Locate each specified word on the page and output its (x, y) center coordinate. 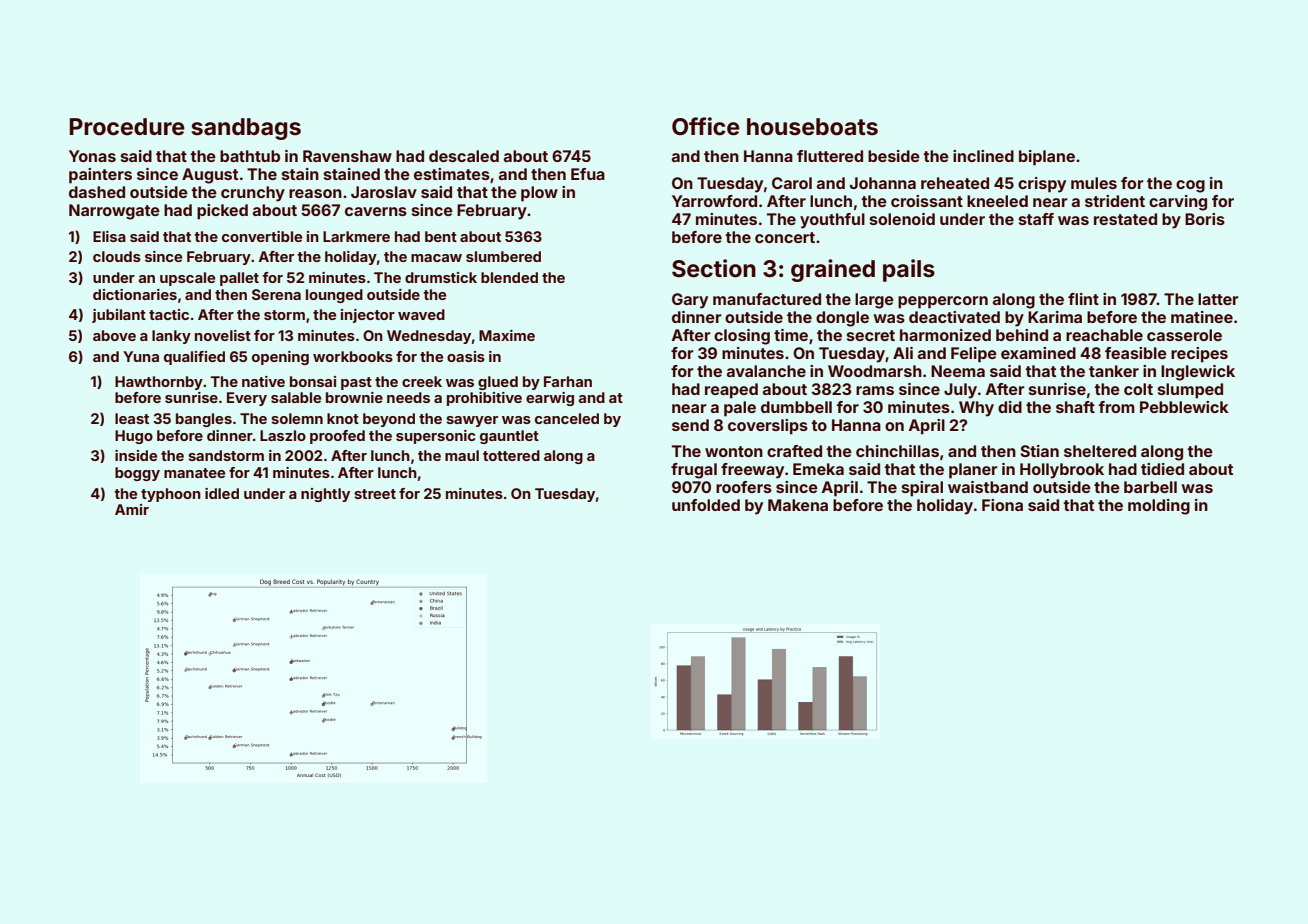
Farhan (568, 381)
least (132, 418)
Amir (132, 509)
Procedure (127, 127)
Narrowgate (114, 212)
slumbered (503, 256)
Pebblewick (1184, 407)
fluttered (830, 156)
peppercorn (943, 302)
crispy (1042, 185)
